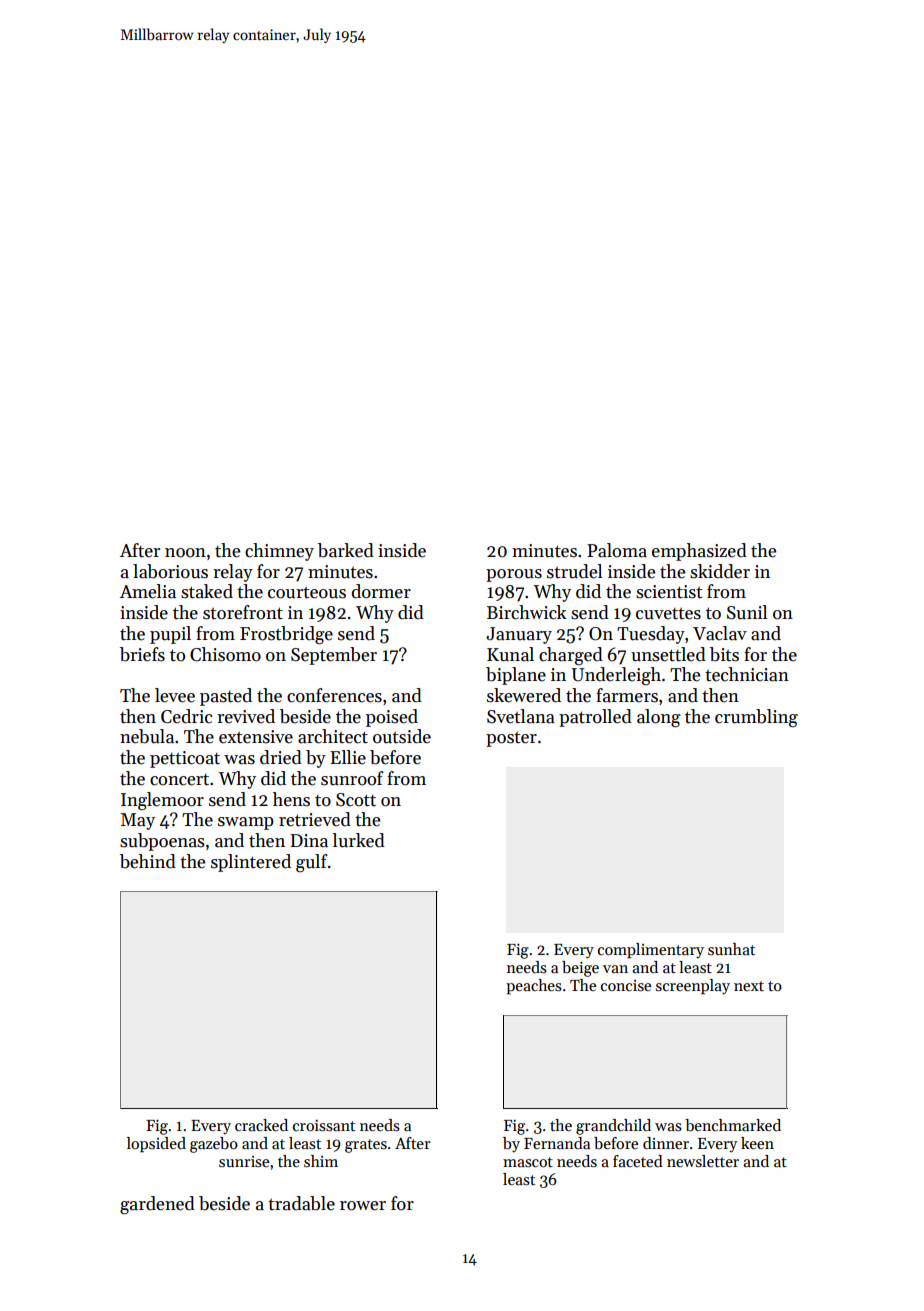 Image resolution: width=924 pixels, height=1311 pixels. What do you see at coordinates (281, 757) in the screenshot?
I see `dried` at bounding box center [281, 757].
